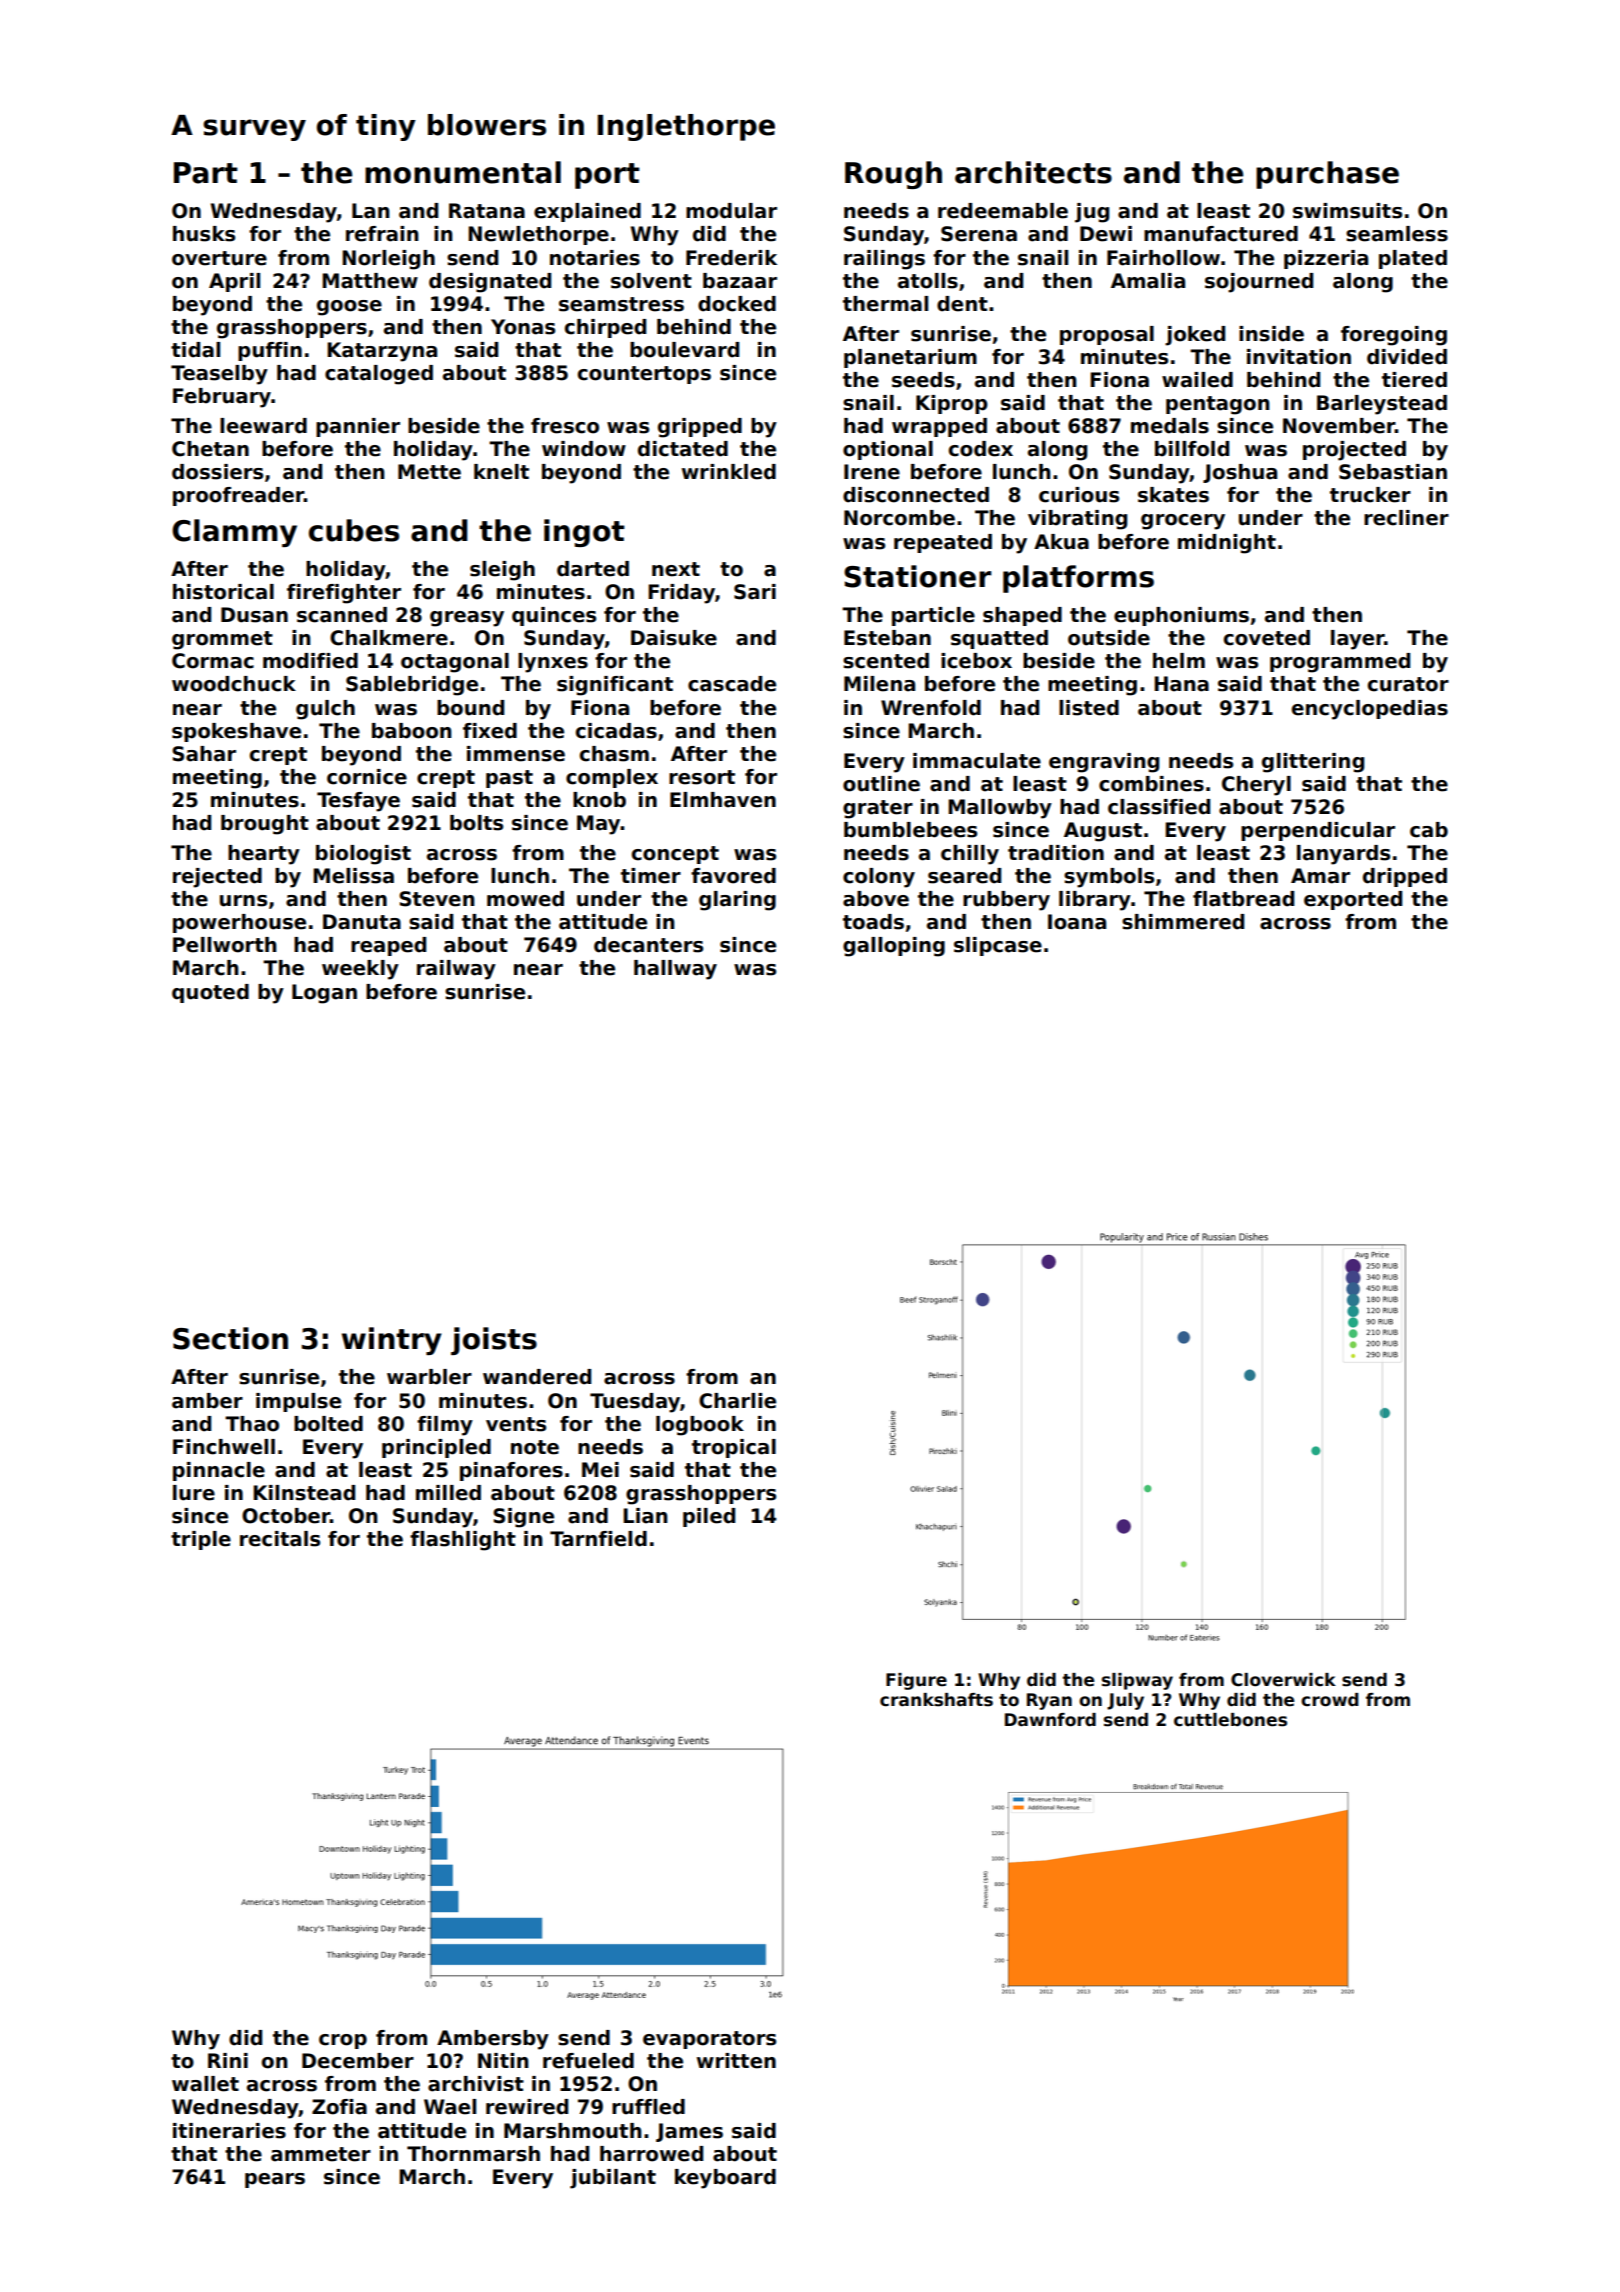 This image has width=1620, height=2292. I want to click on slipway, so click(1137, 1681).
